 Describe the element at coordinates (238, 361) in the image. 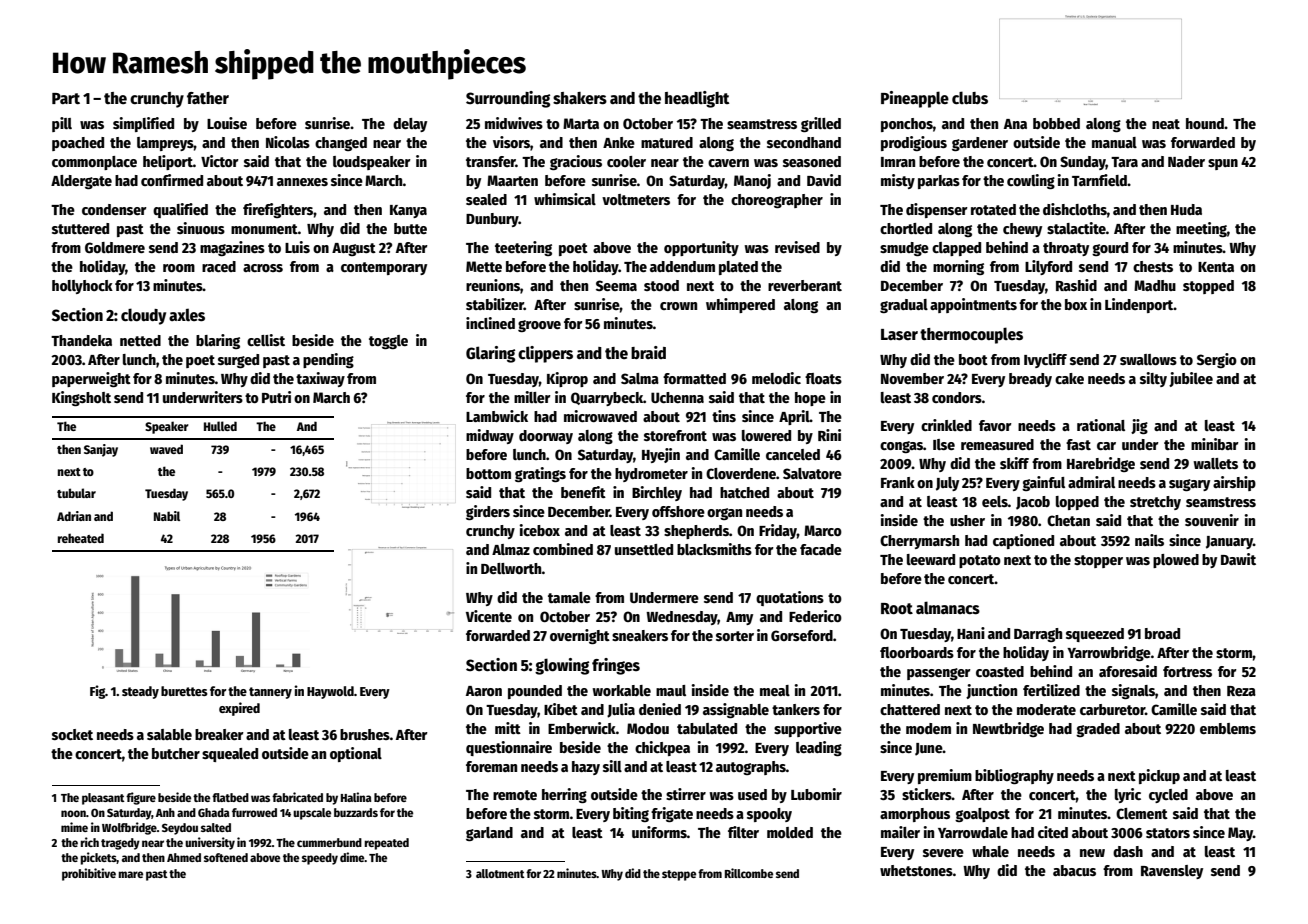

I see `surged` at that location.
